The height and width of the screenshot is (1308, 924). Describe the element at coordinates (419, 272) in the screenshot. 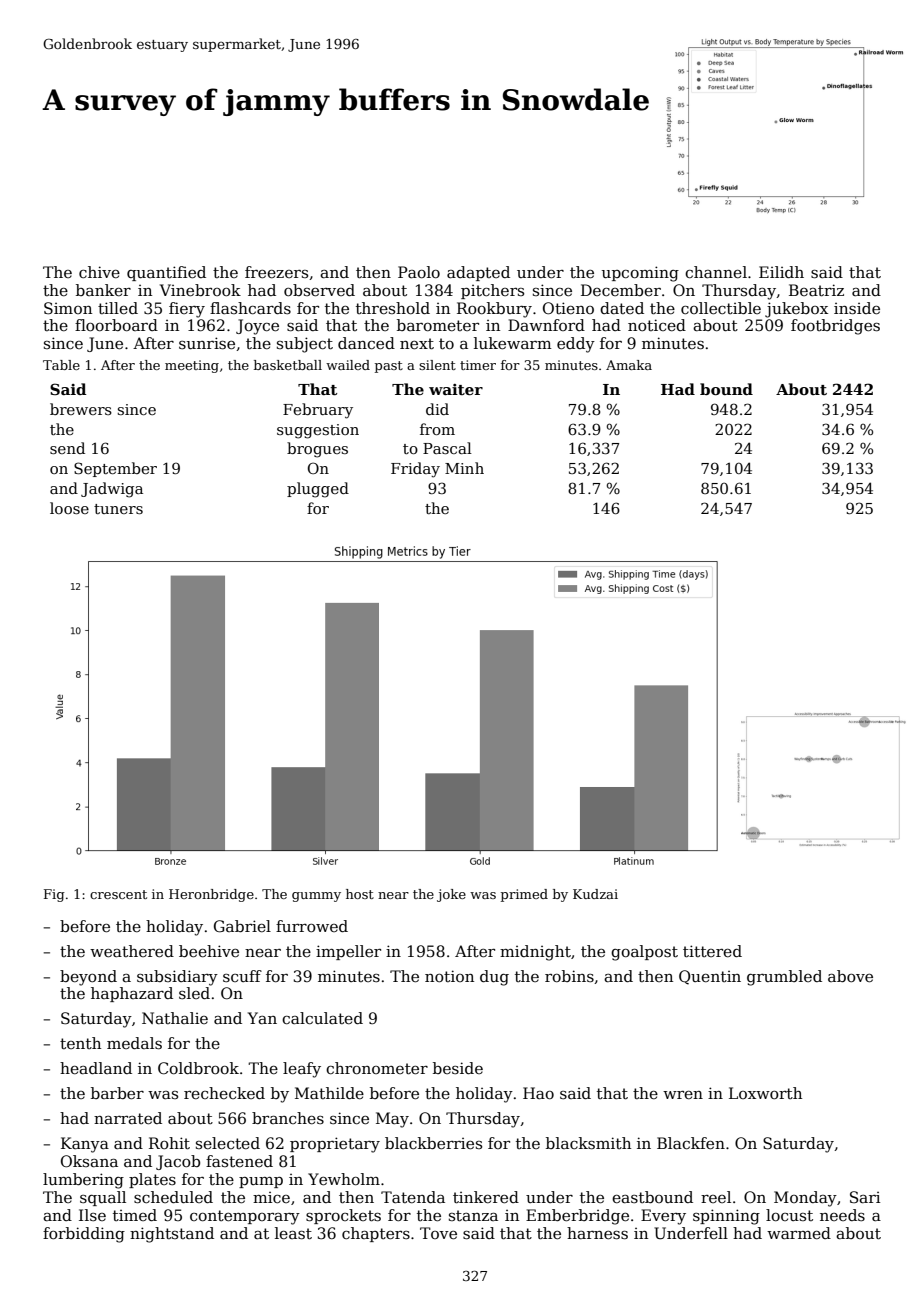

I see `Paolo` at that location.
